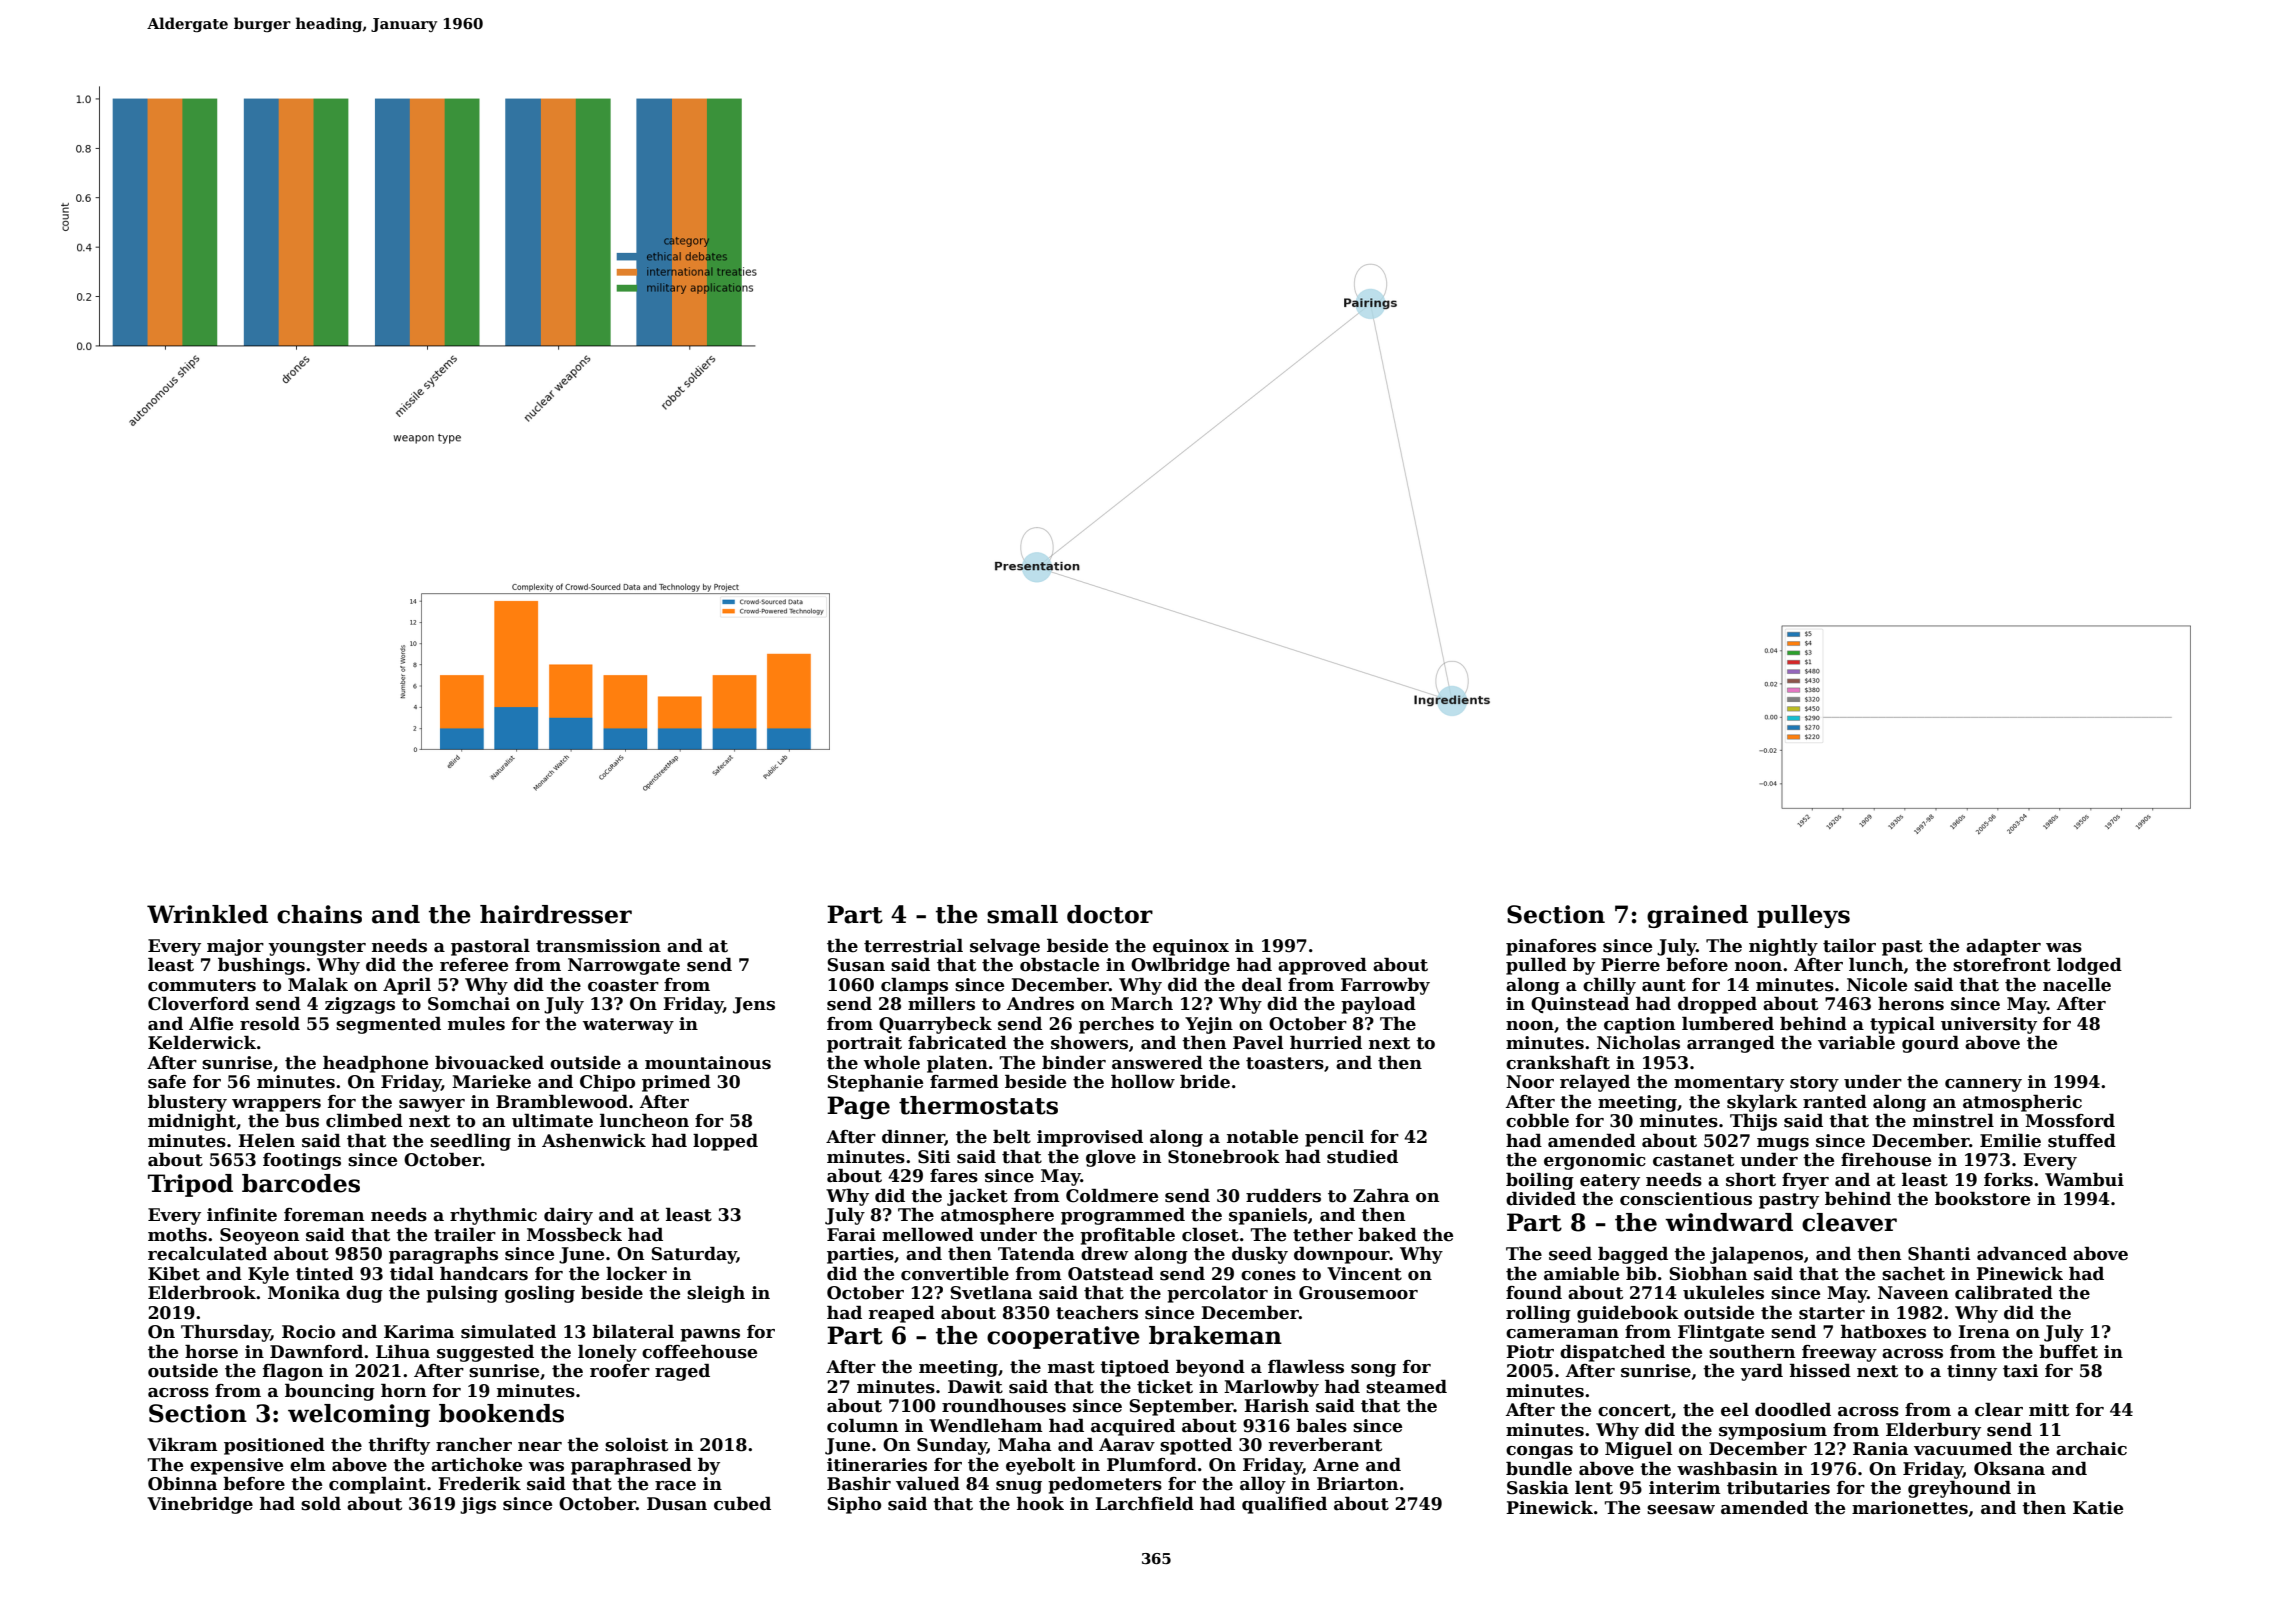 This screenshot has width=2282, height=1614. Describe the element at coordinates (1849, 1222) in the screenshot. I see `cleaver` at that location.
